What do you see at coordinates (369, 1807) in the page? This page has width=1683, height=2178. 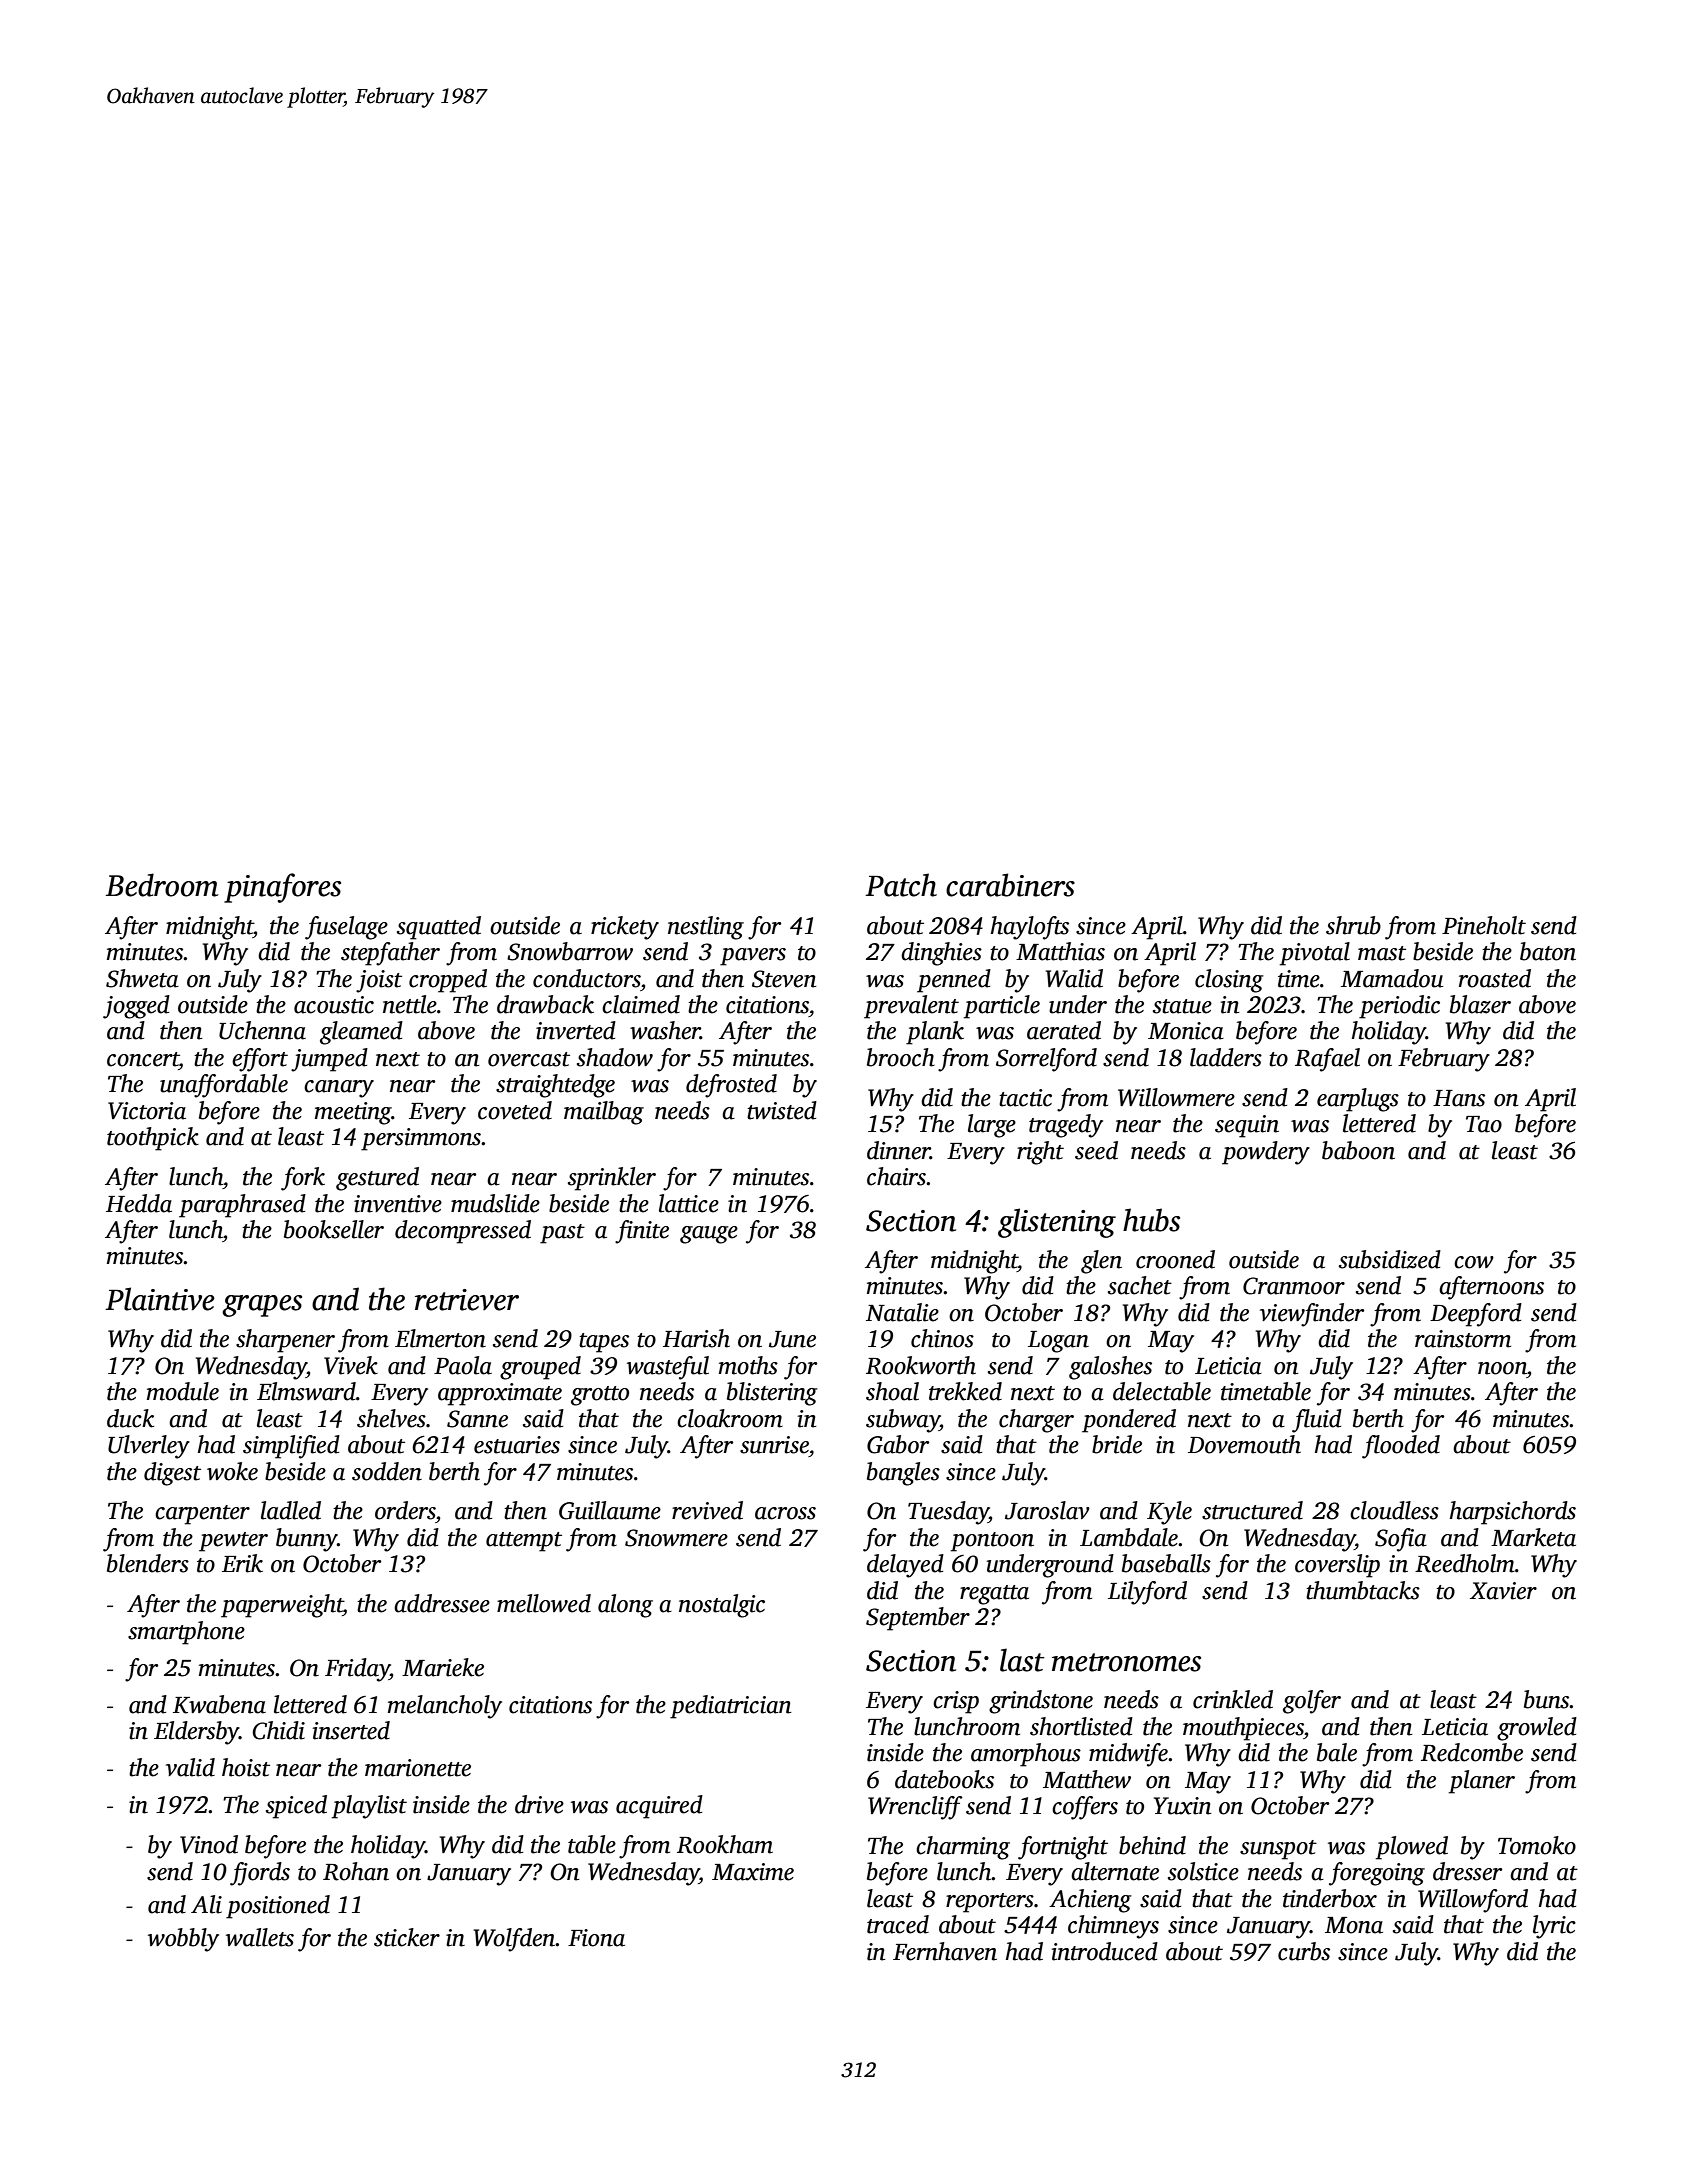 I see `playlist` at bounding box center [369, 1807].
